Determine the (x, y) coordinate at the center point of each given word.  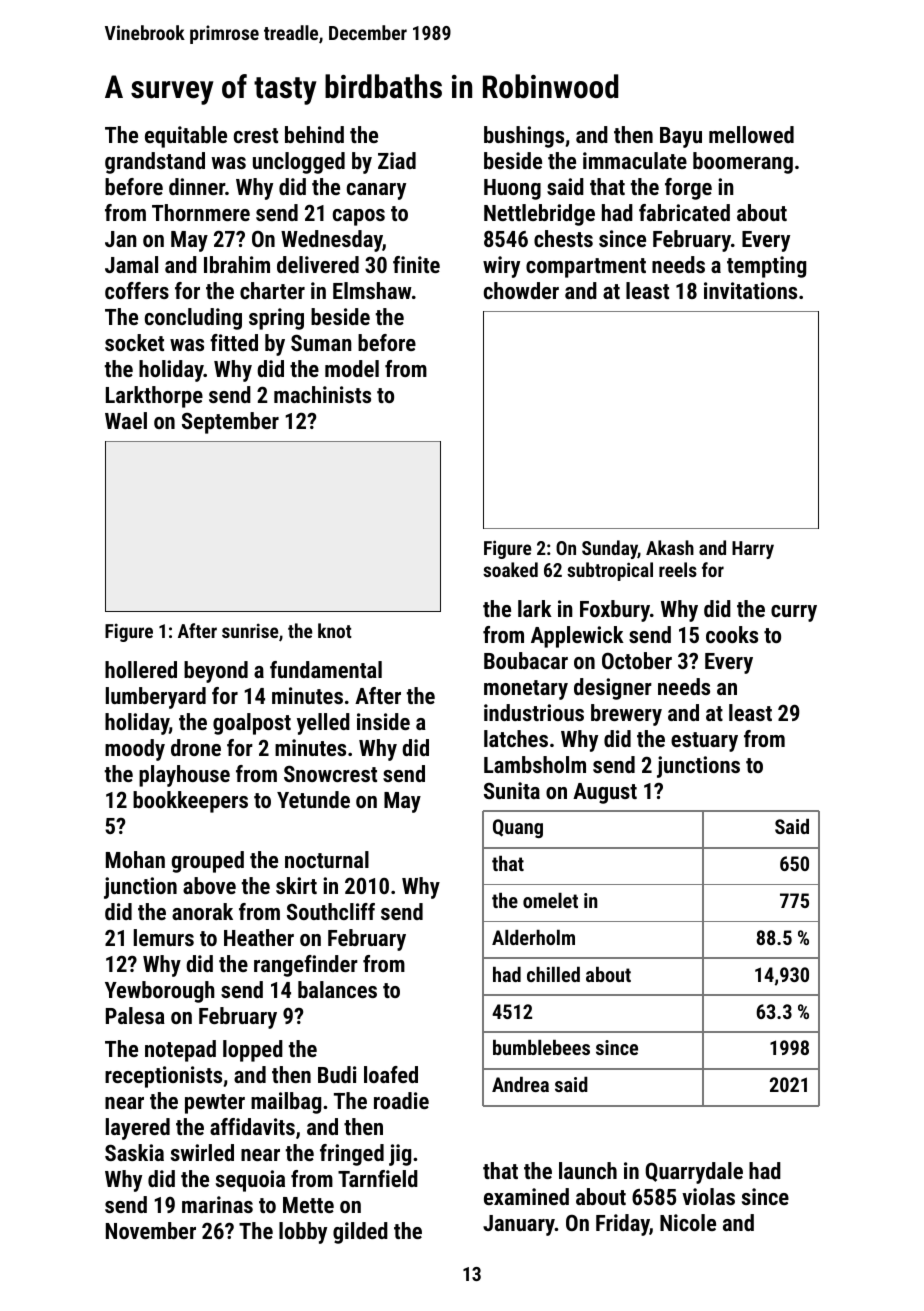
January (519, 1225)
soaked (510, 569)
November (151, 1230)
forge (688, 189)
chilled (553, 974)
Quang (518, 828)
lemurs (164, 937)
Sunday (610, 549)
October (637, 660)
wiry (501, 267)
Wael (126, 420)
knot (335, 630)
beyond (216, 672)
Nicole (688, 1222)
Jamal (131, 264)
